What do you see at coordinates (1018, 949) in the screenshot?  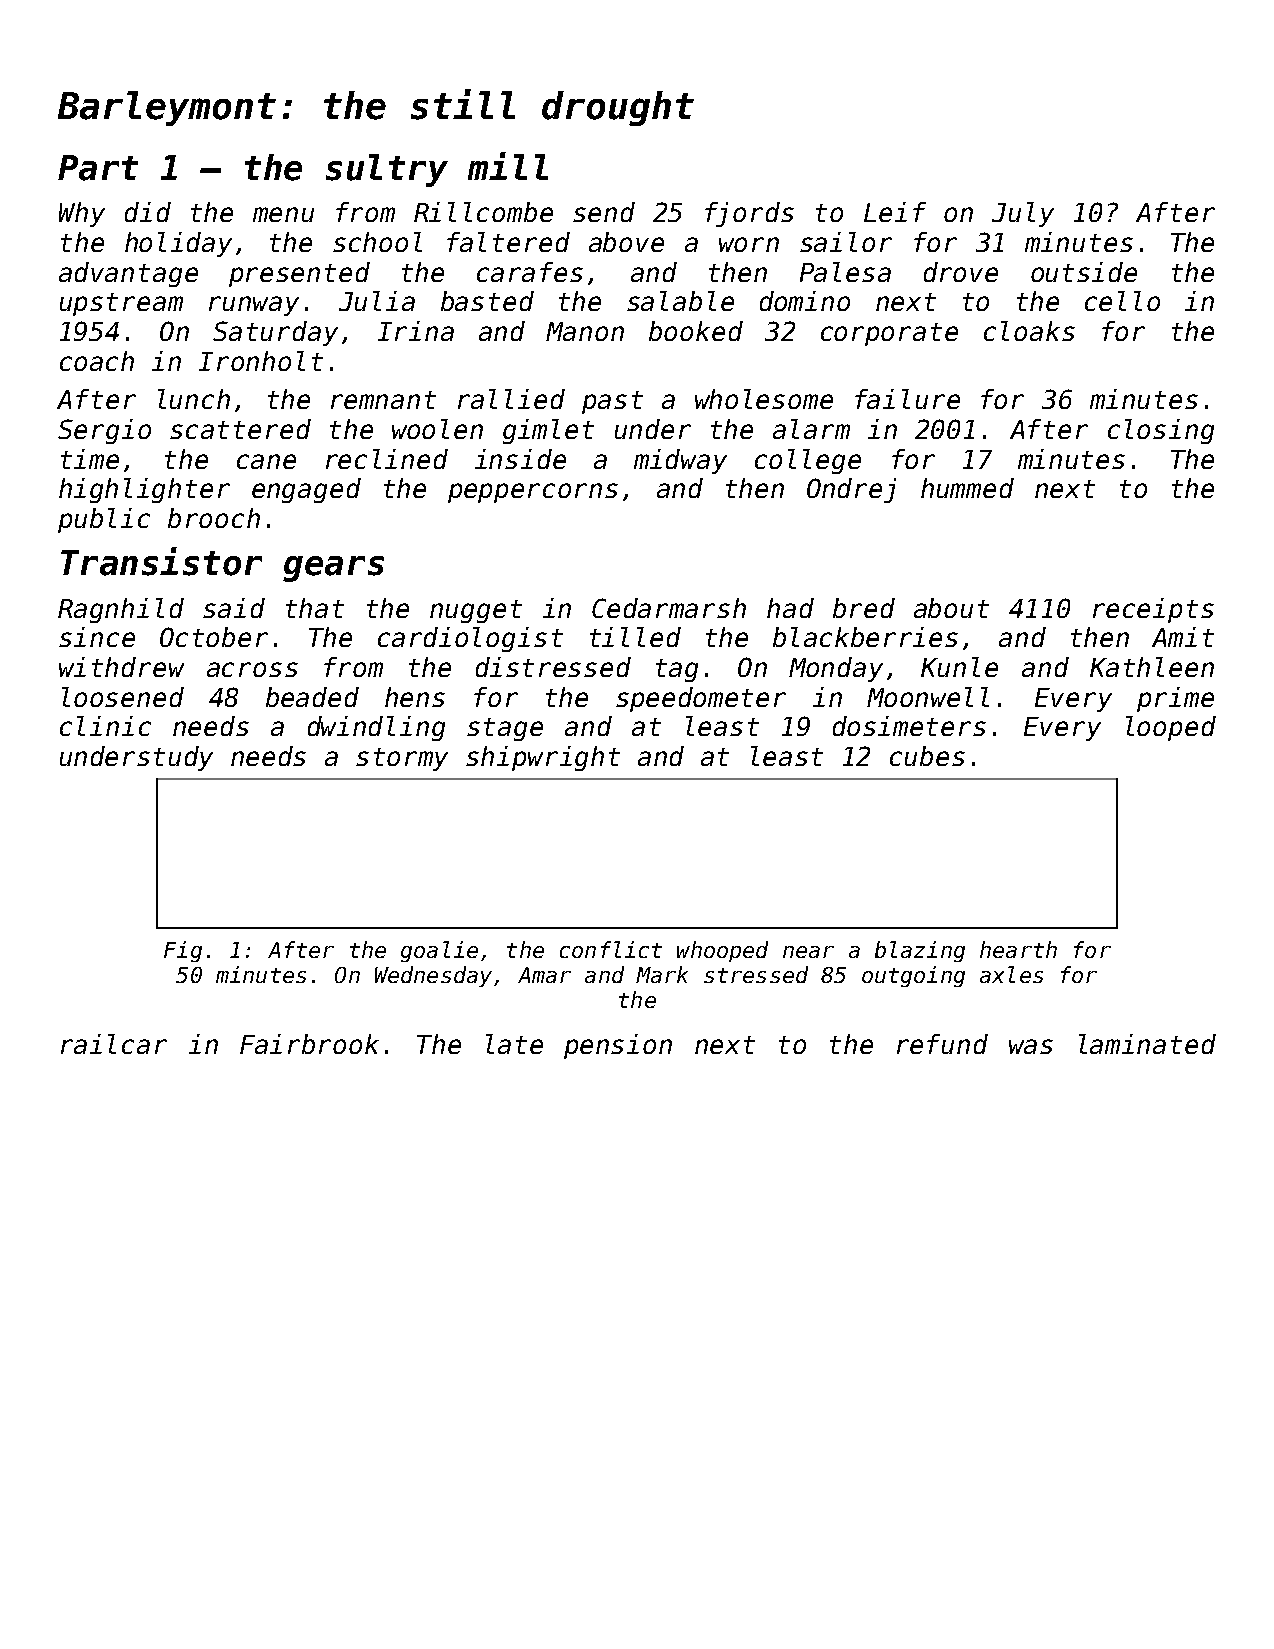 I see `hearth` at bounding box center [1018, 949].
